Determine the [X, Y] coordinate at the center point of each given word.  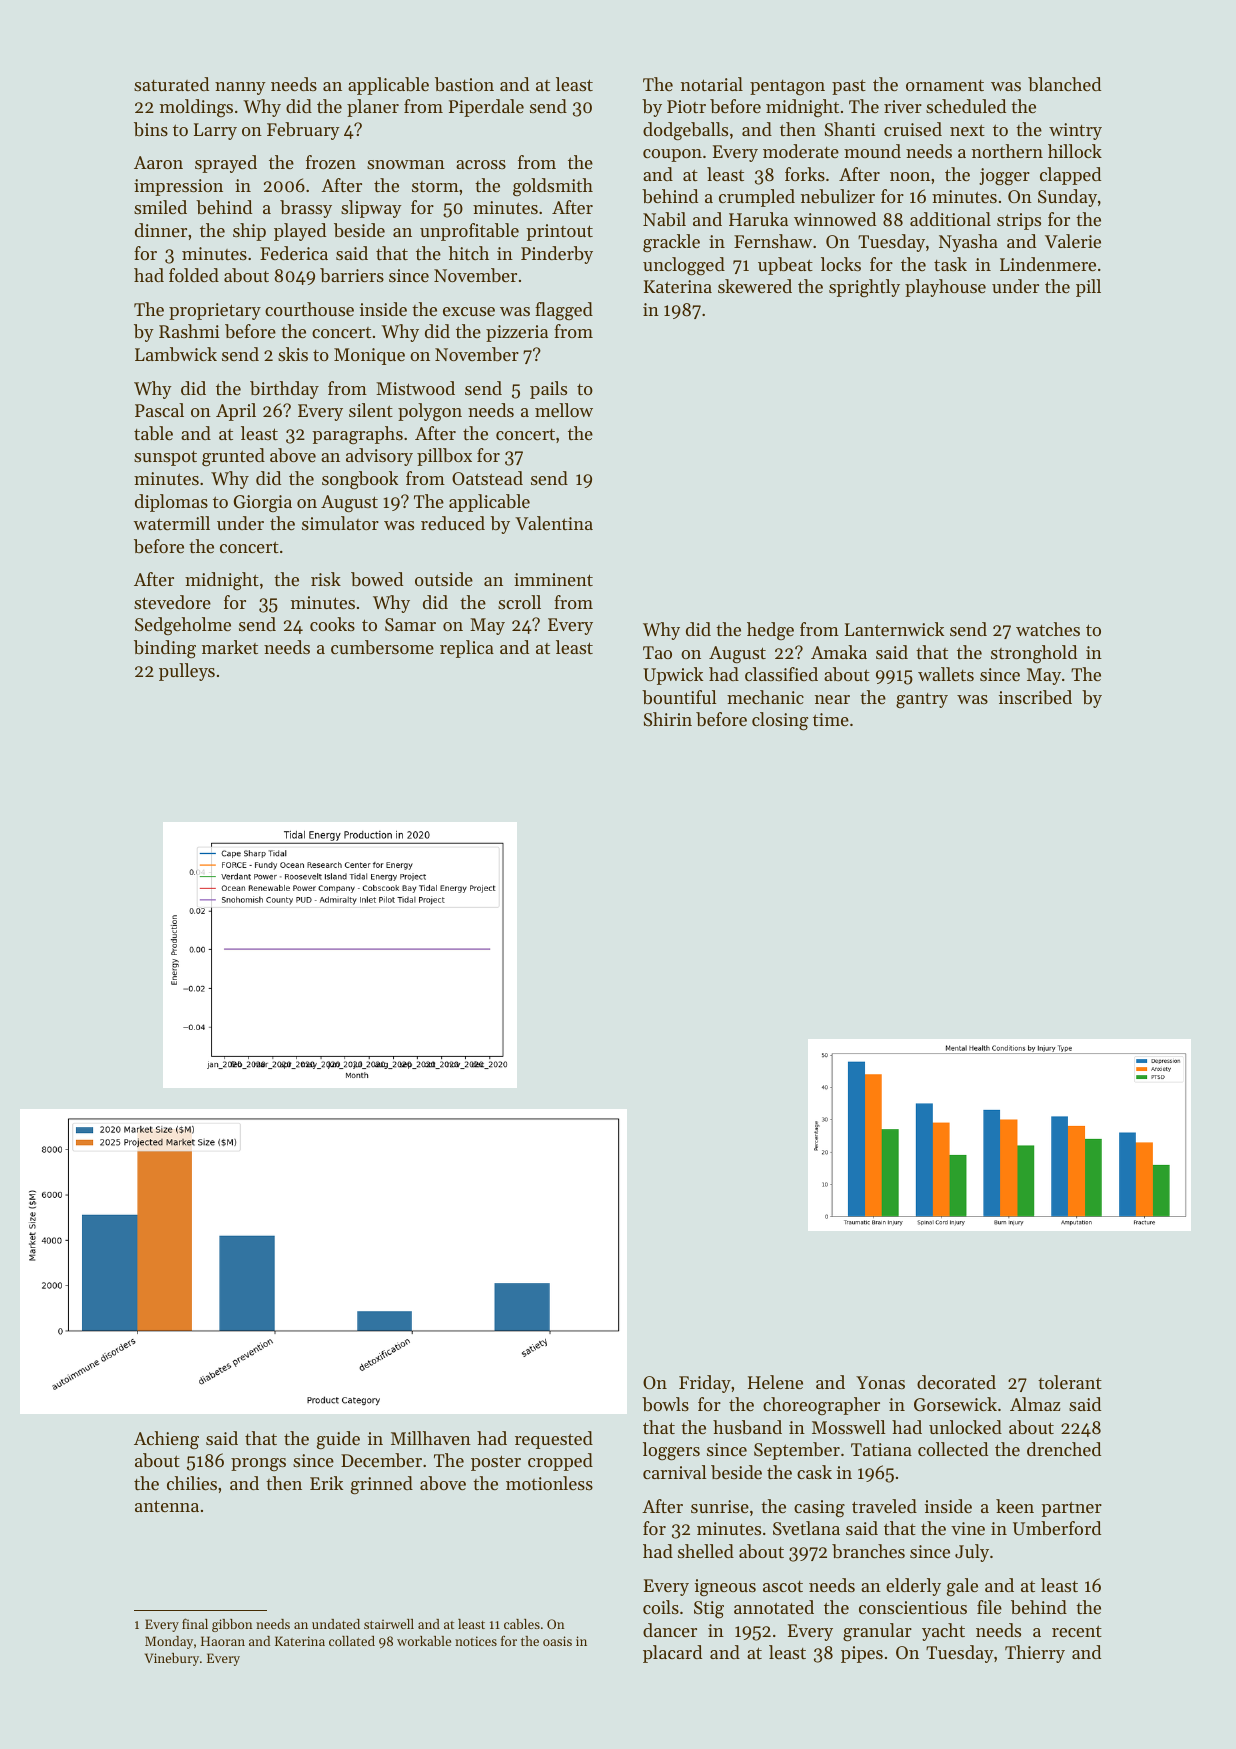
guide [338, 1440]
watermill [171, 523]
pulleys [187, 672]
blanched [1064, 84]
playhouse [945, 288]
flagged [564, 311]
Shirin [668, 719]
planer [373, 108]
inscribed [1035, 697]
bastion [464, 84]
